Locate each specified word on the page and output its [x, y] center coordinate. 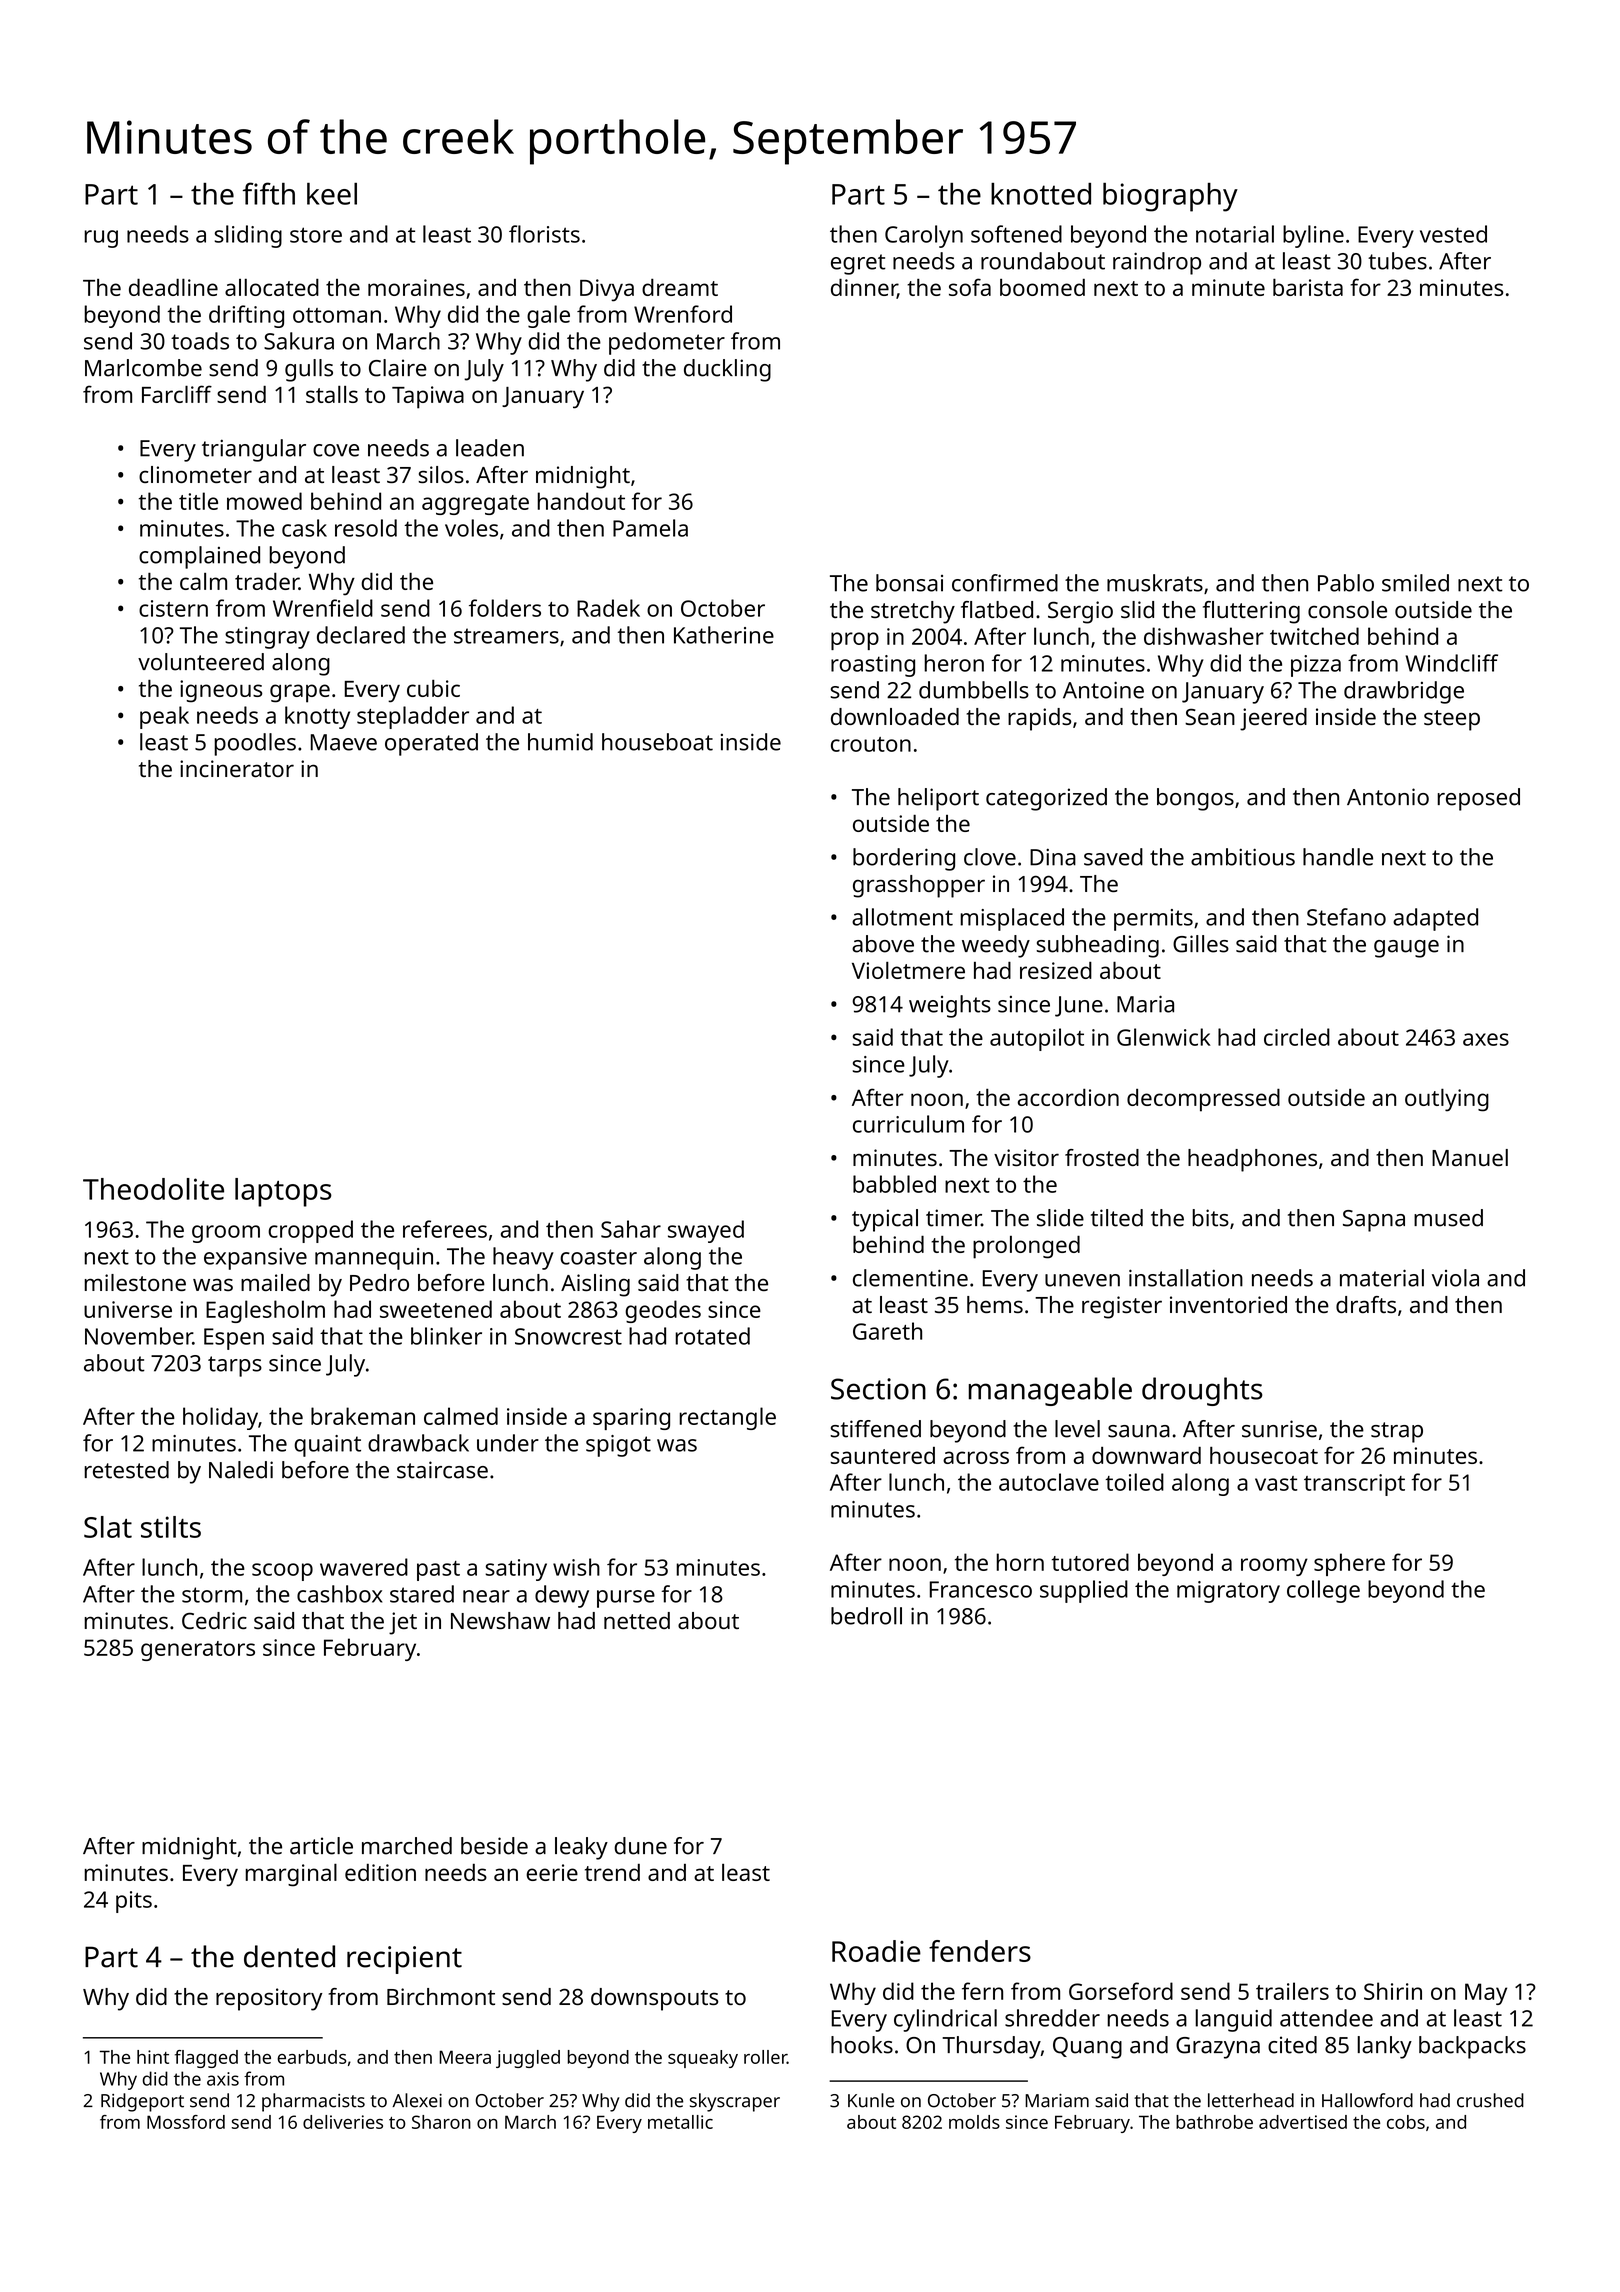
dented [289, 1956]
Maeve [344, 742]
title [198, 501]
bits [1210, 1218]
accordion [1068, 1097]
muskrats [1155, 583]
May [1486, 1994]
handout [581, 501]
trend [612, 1872]
